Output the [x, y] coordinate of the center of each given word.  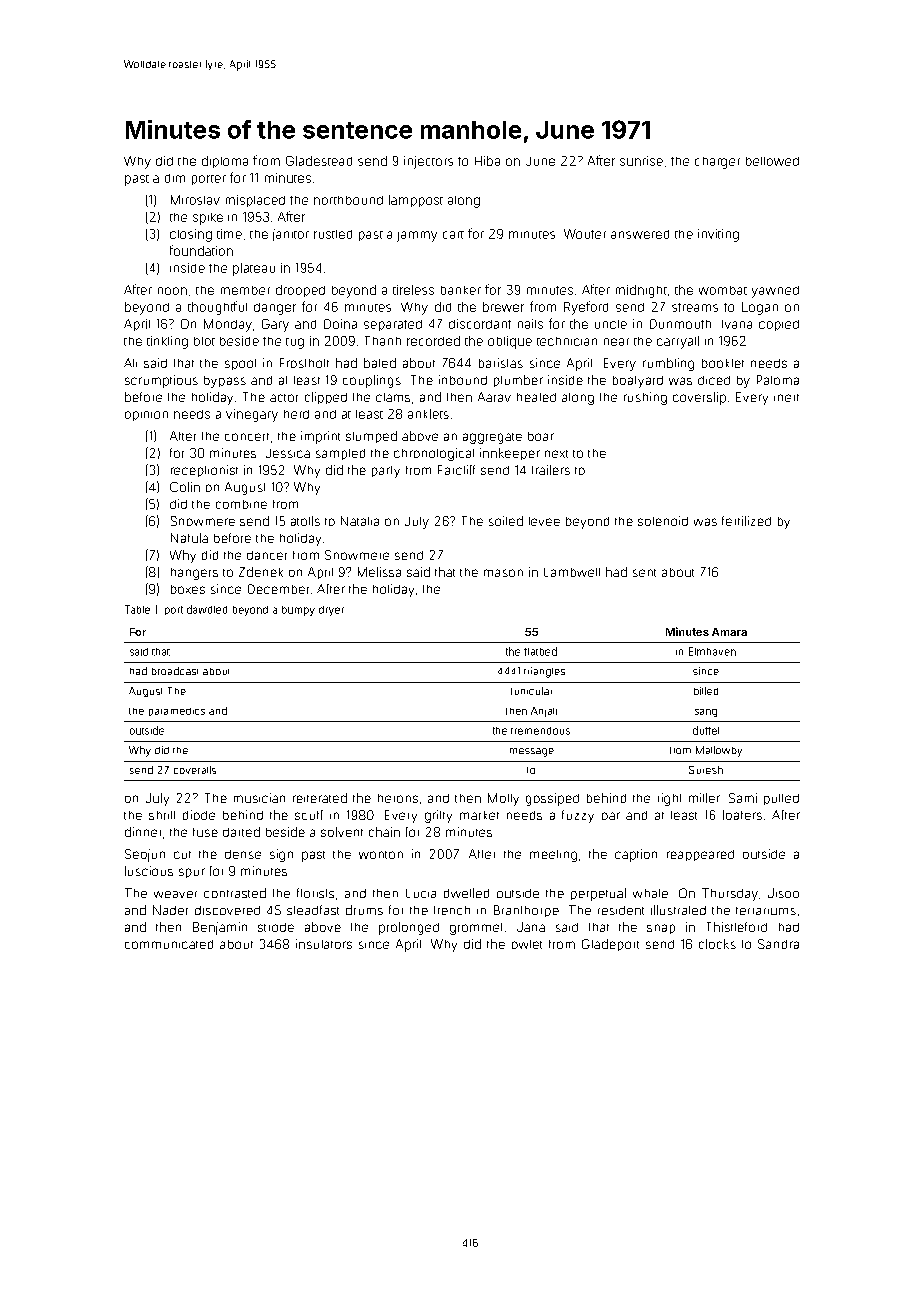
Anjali [544, 712]
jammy [417, 236]
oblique [510, 342]
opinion [146, 416]
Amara [729, 632]
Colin [185, 487]
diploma [225, 162]
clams [393, 397]
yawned [775, 292]
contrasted [235, 893]
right [669, 799]
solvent [342, 832]
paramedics [177, 712]
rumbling [668, 364]
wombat [723, 290]
